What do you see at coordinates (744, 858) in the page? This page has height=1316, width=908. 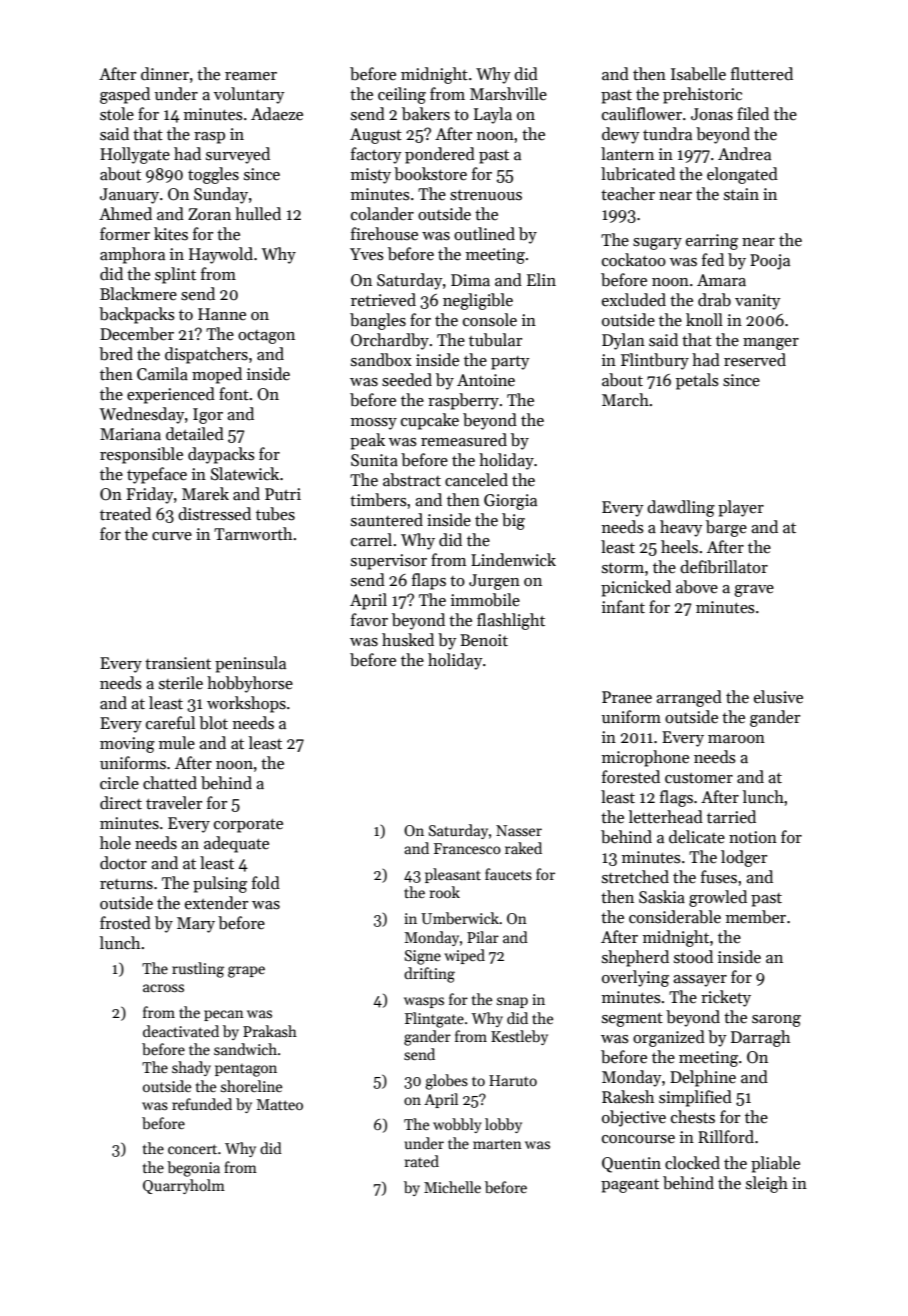 I see `lodger` at bounding box center [744, 858].
